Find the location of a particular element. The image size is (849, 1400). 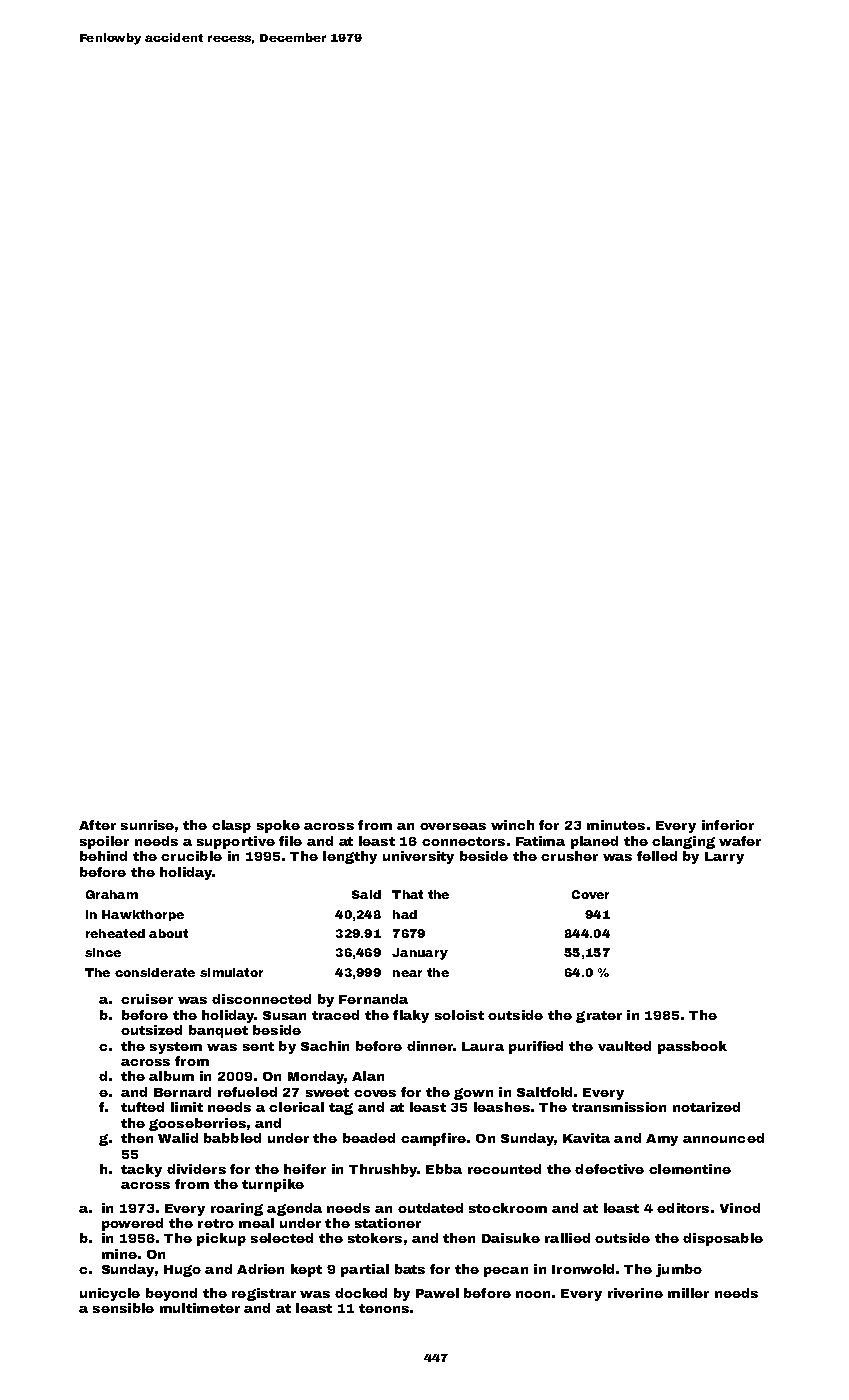

miller is located at coordinates (688, 1293).
